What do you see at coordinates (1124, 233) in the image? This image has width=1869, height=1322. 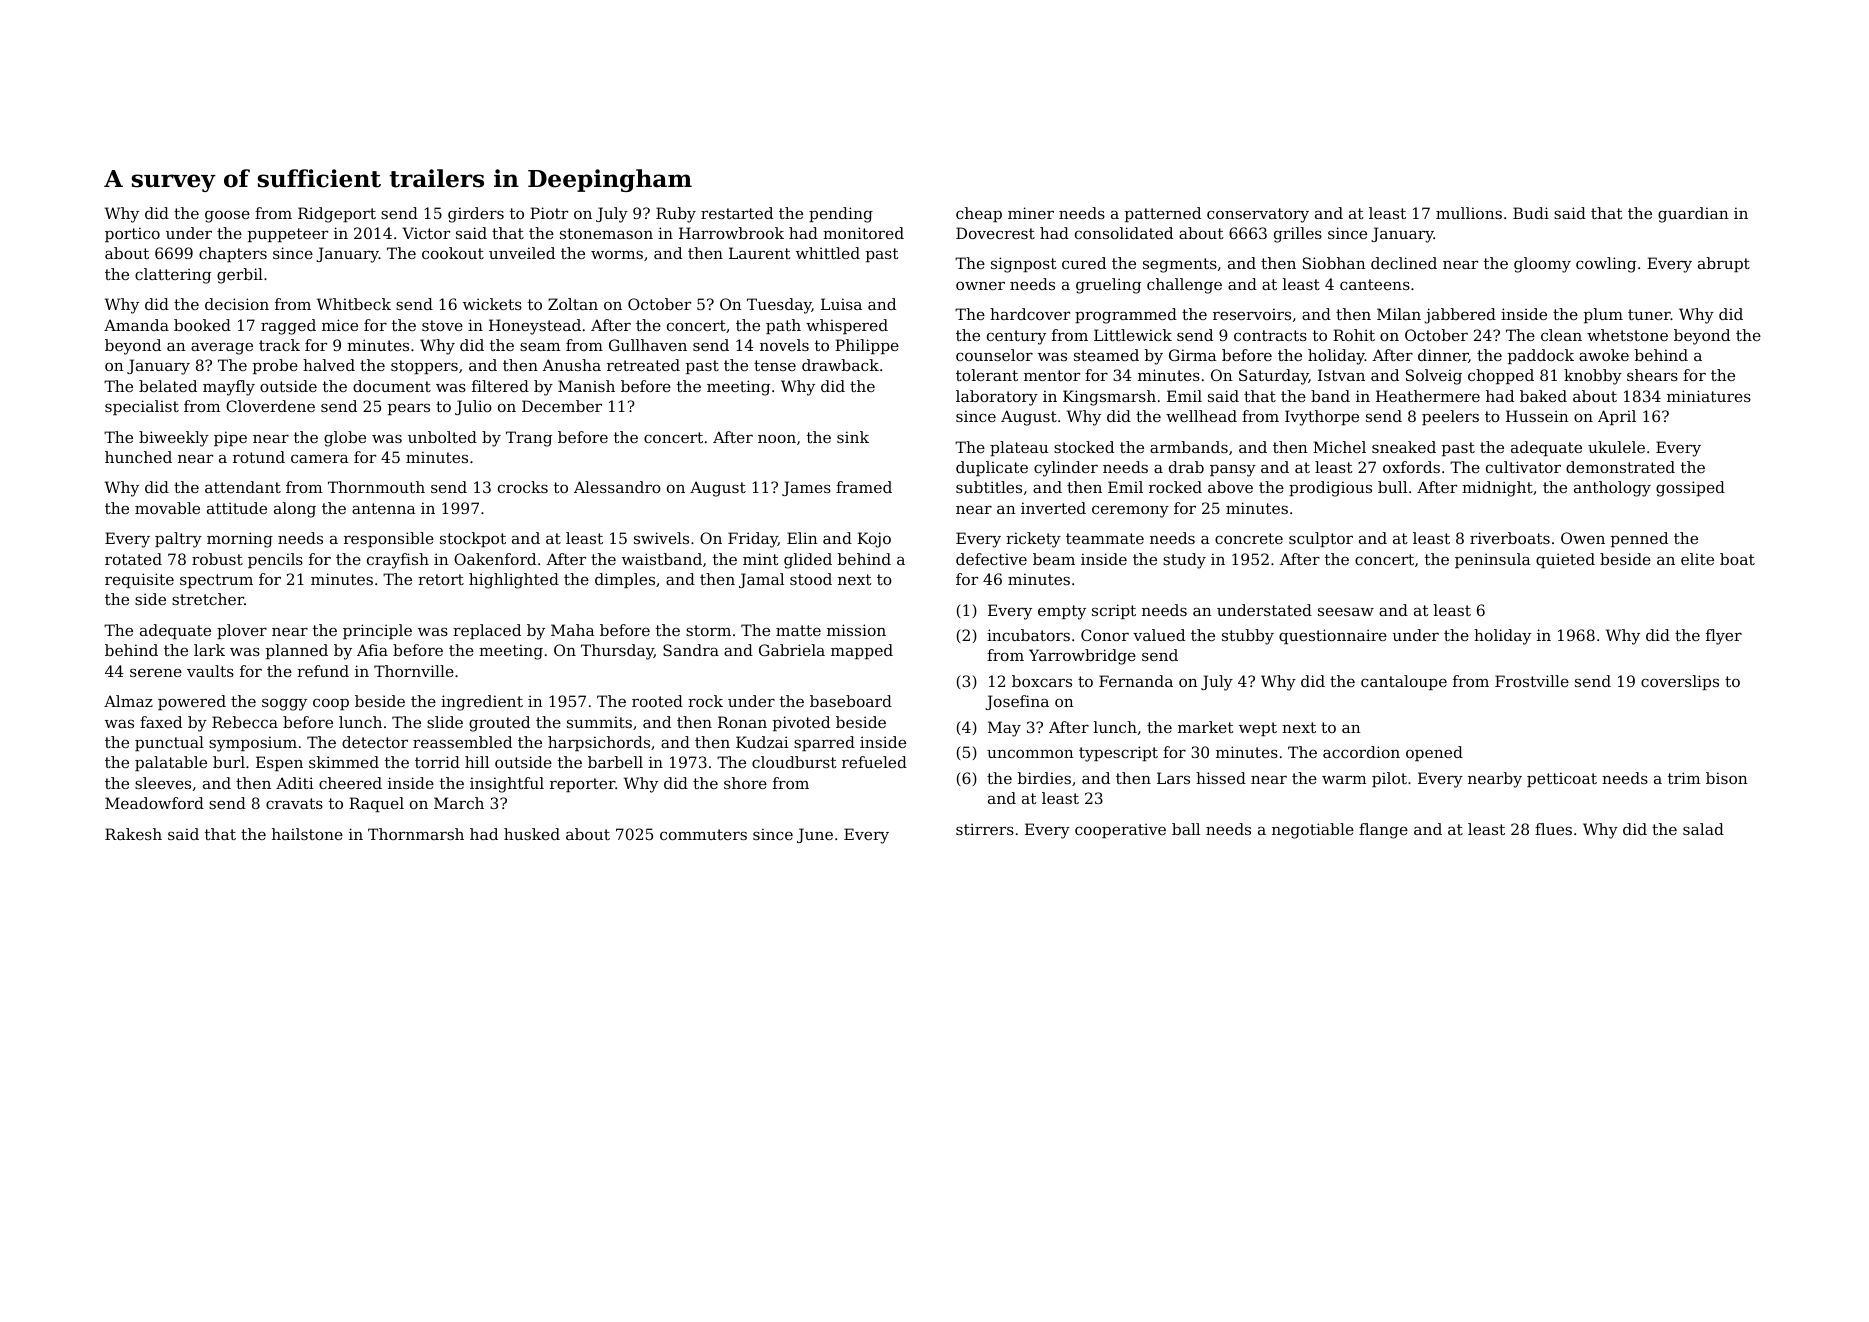 I see `consolidated` at bounding box center [1124, 233].
